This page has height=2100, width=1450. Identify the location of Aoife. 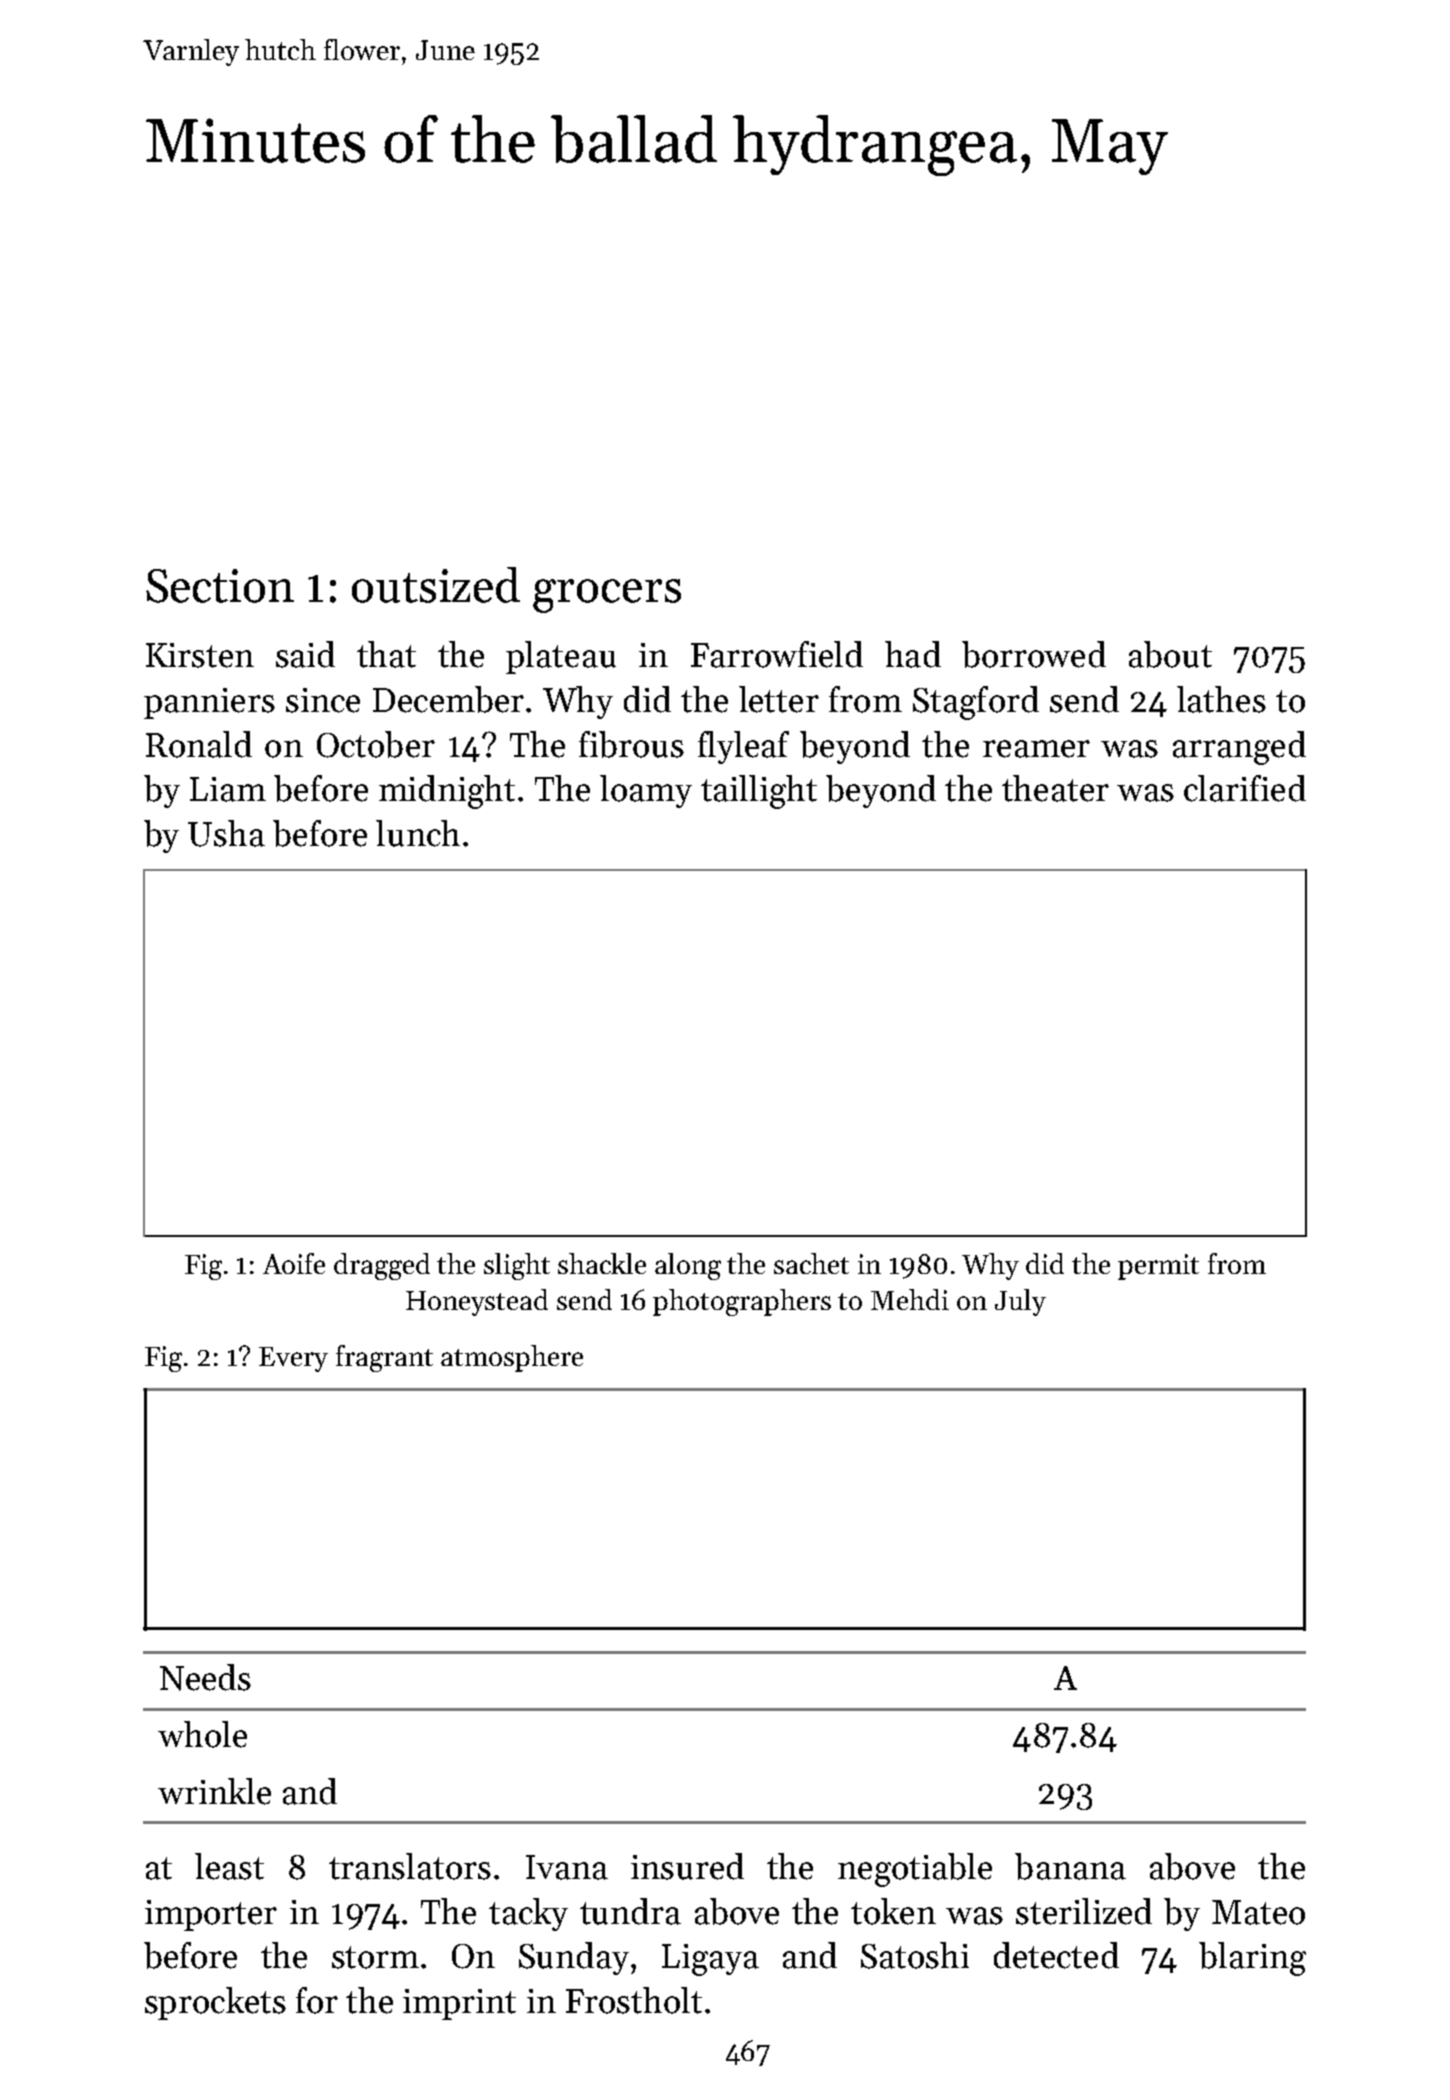
(294, 1263).
